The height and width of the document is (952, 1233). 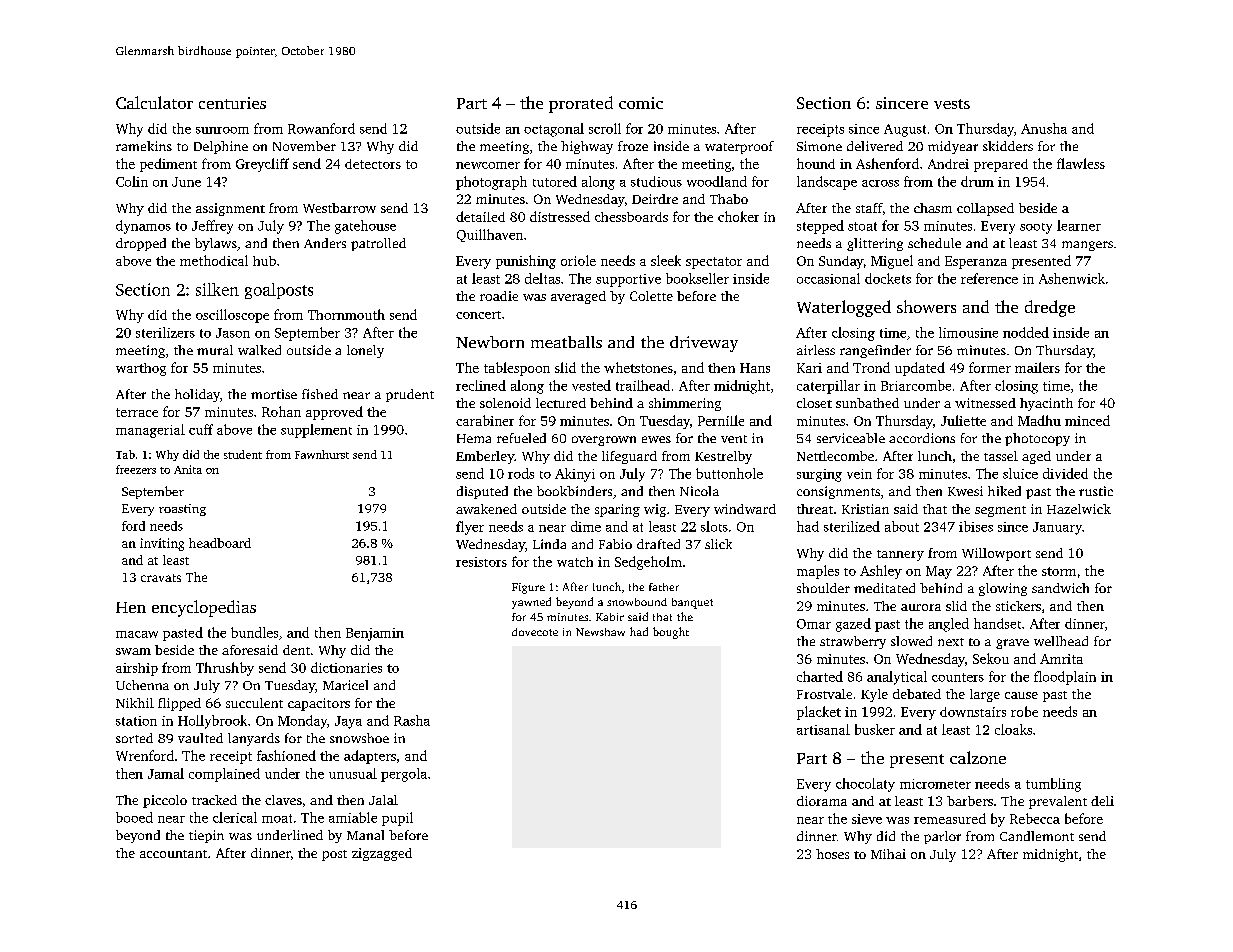 I want to click on vests, so click(x=952, y=104).
